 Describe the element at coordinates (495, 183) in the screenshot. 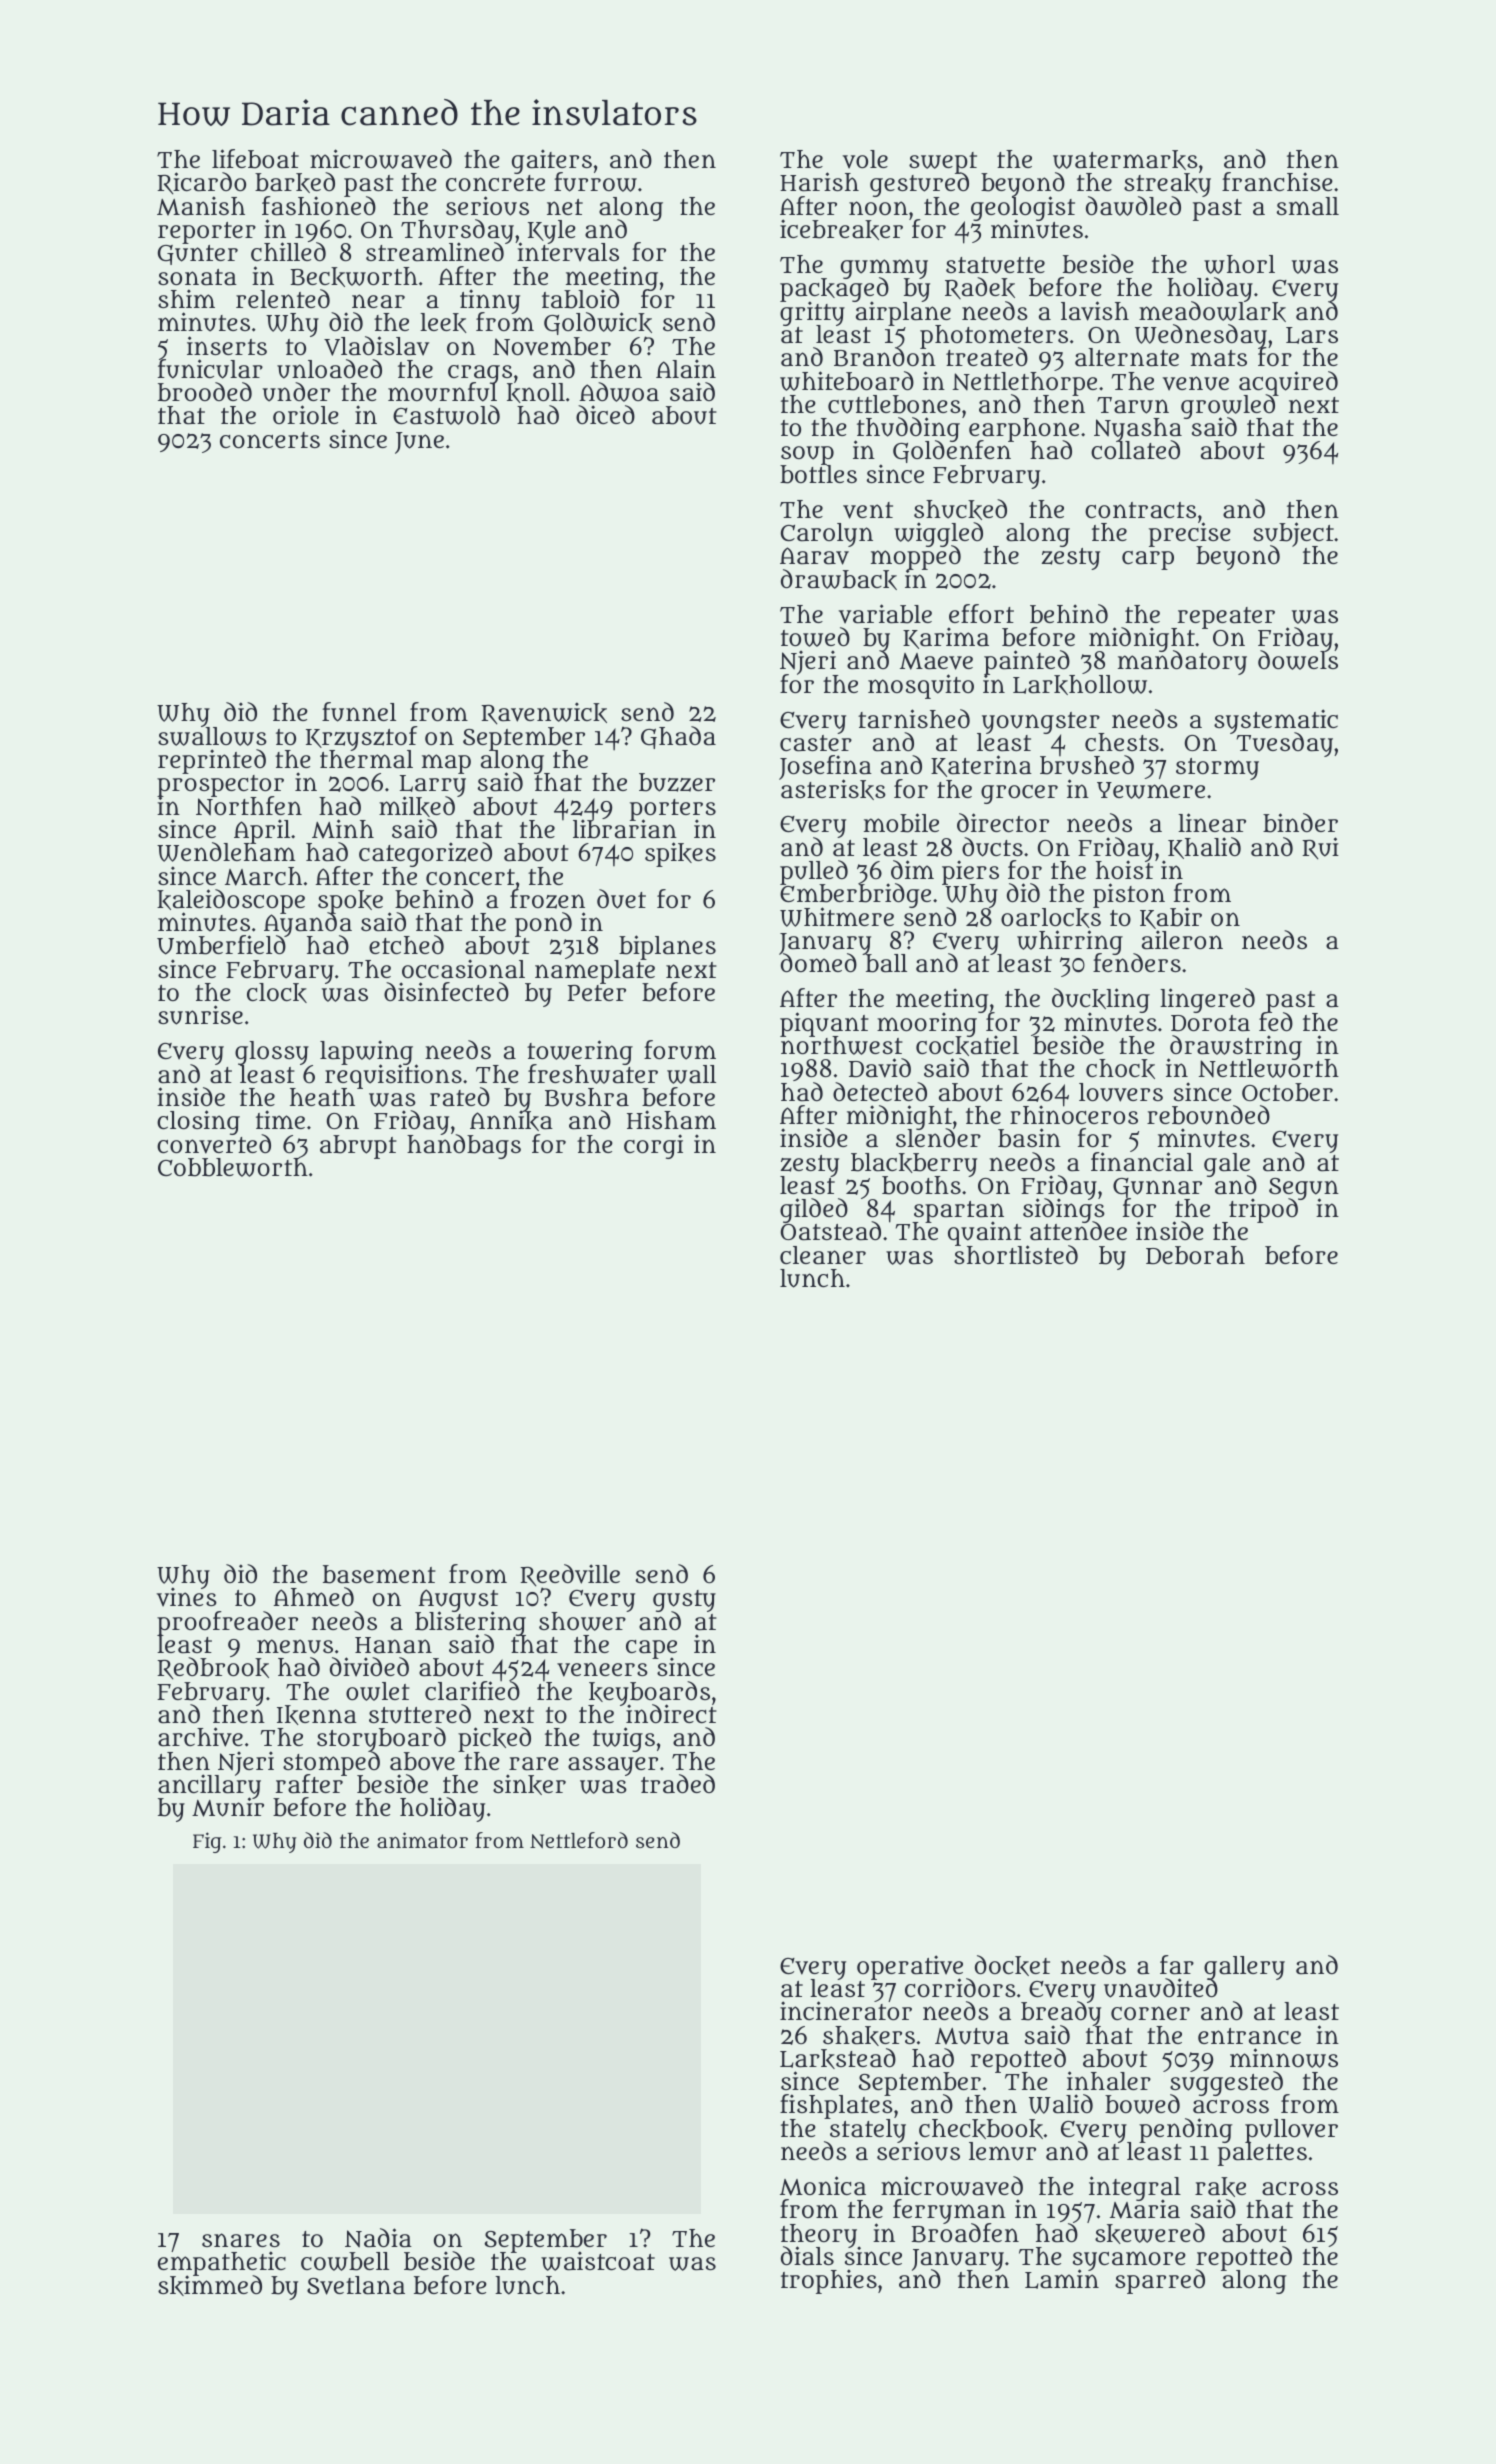

I see `concrete` at that location.
